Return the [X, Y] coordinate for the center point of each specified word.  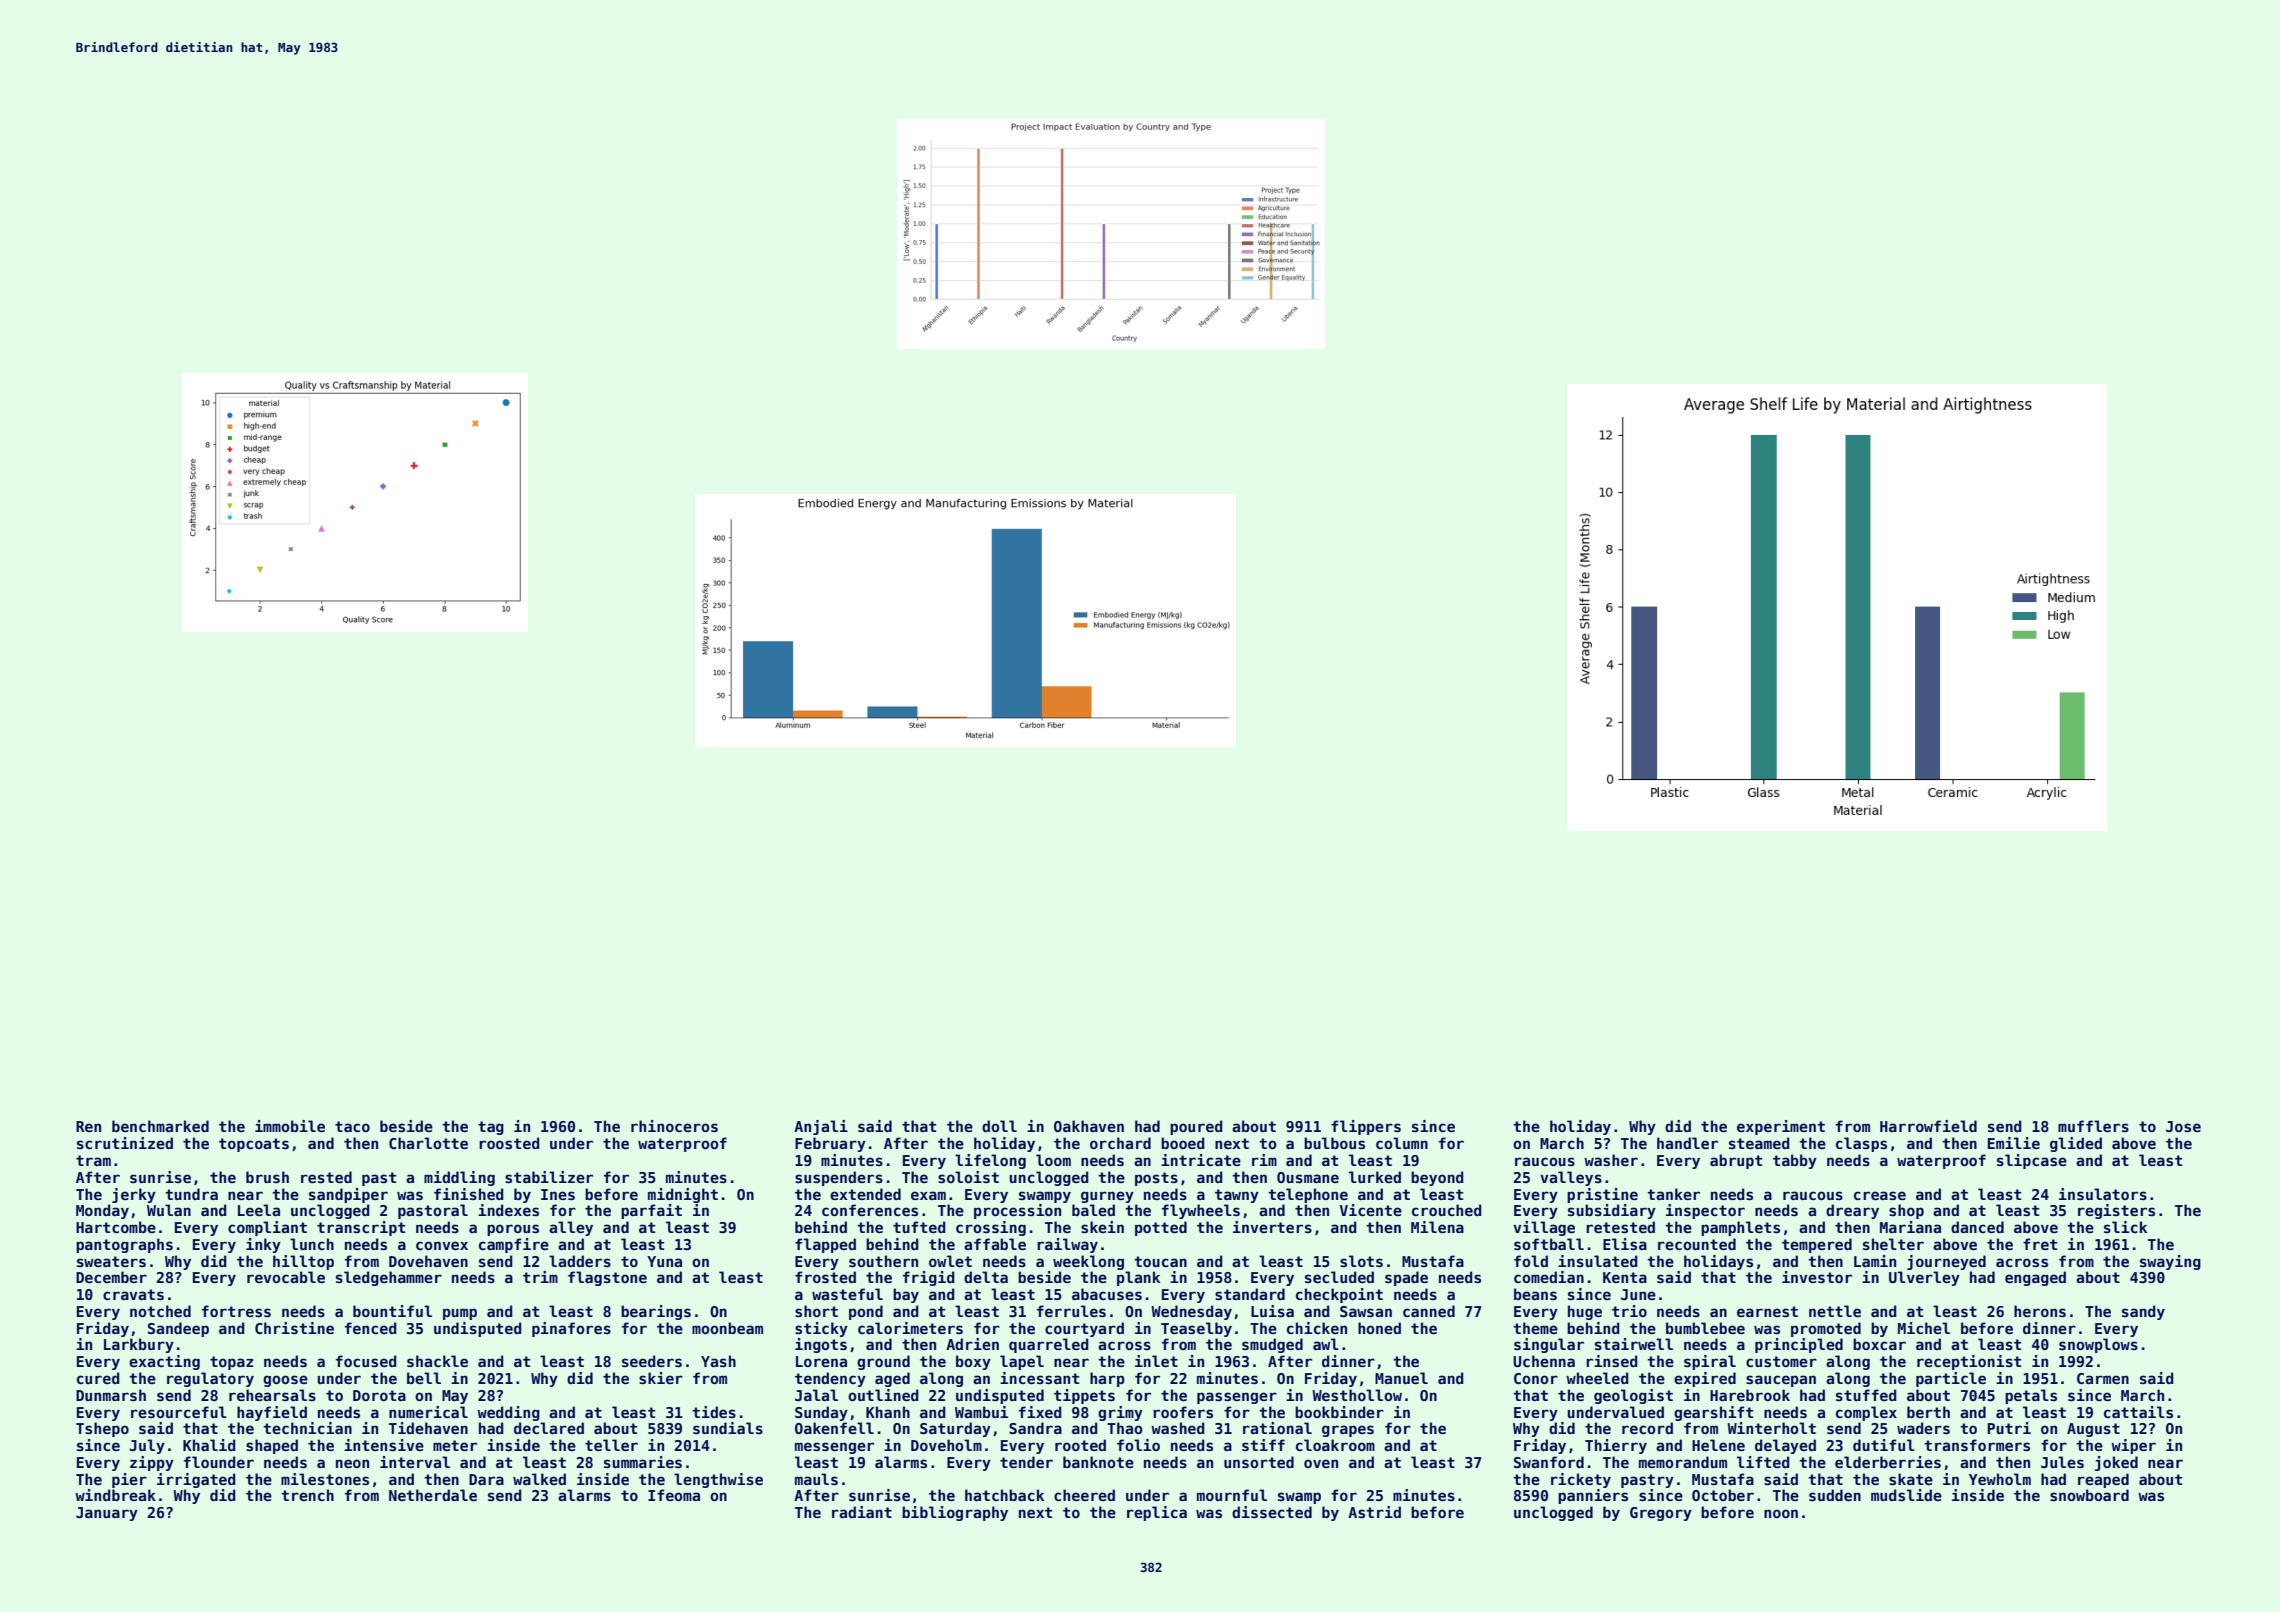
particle [1951, 1379]
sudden [1835, 1495]
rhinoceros [674, 1126]
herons [2040, 1311]
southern [883, 1261]
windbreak [115, 1495]
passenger [1237, 1398]
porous [513, 1230]
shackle [437, 1361]
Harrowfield [1928, 1126]
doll [999, 1126]
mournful [1232, 1495]
